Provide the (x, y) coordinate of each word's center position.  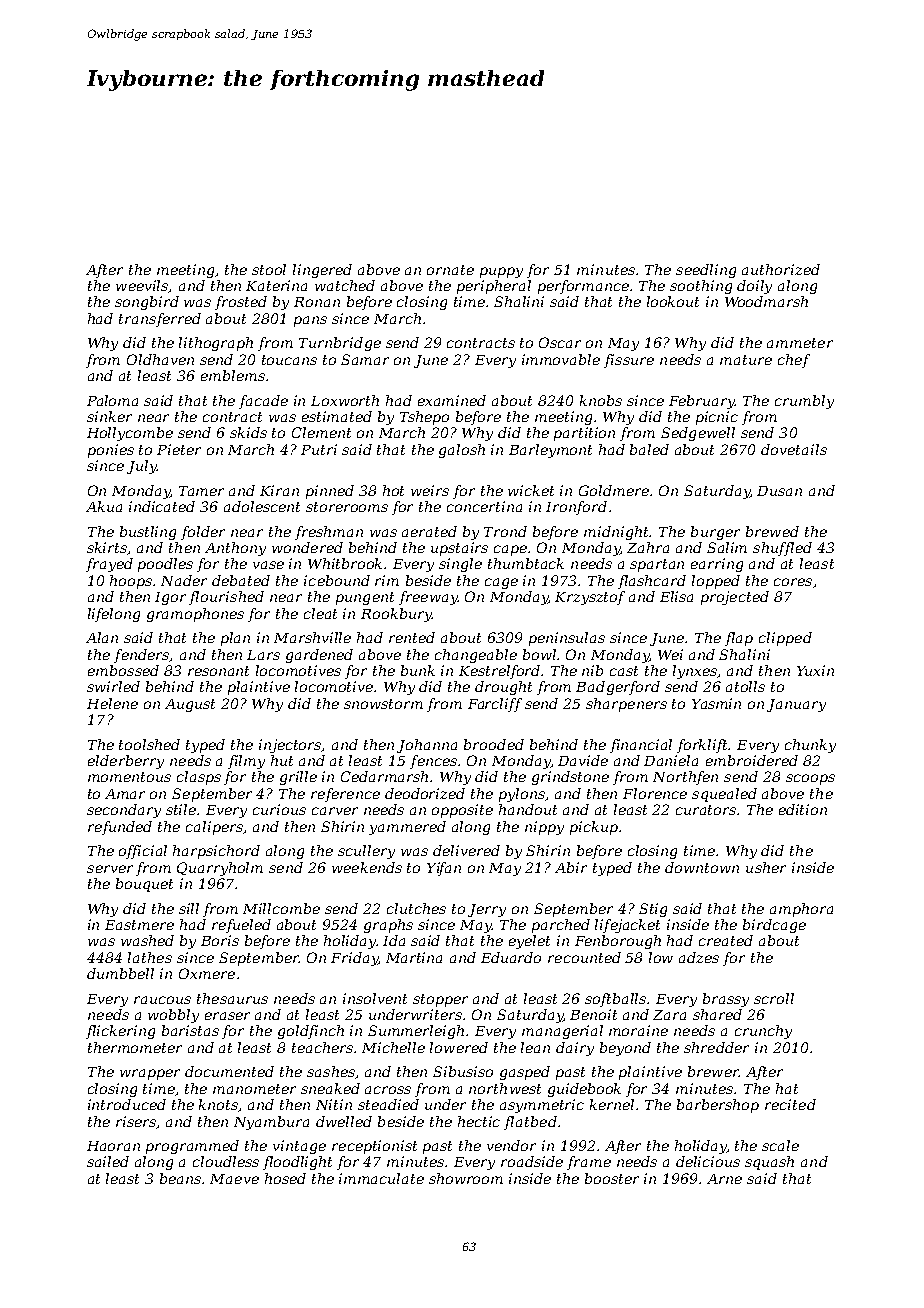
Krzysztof (590, 598)
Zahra (648, 547)
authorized (781, 269)
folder (203, 533)
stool (269, 269)
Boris (220, 940)
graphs (388, 926)
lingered (322, 271)
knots (219, 1105)
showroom (466, 1178)
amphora (801, 910)
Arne (724, 1179)
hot (393, 490)
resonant (218, 671)
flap (739, 639)
